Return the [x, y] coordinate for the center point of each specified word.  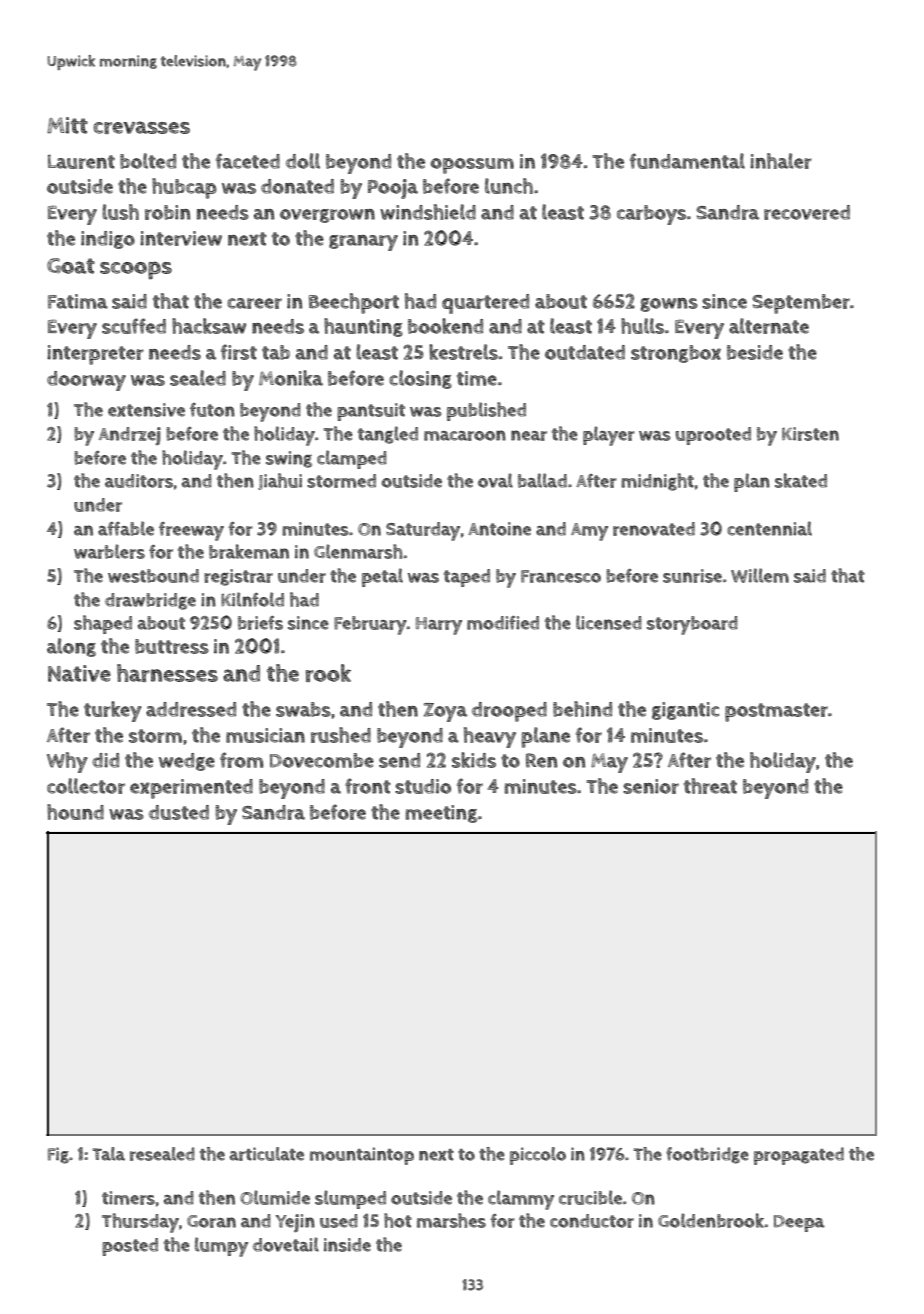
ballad [542, 480]
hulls [642, 326]
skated [801, 480]
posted [130, 1247]
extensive [146, 410]
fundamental [687, 161]
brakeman [249, 551]
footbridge [707, 1155]
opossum [472, 166]
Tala [108, 1154]
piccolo [538, 1156]
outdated [585, 352]
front [368, 786]
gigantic [685, 711]
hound [75, 812]
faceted [248, 161]
